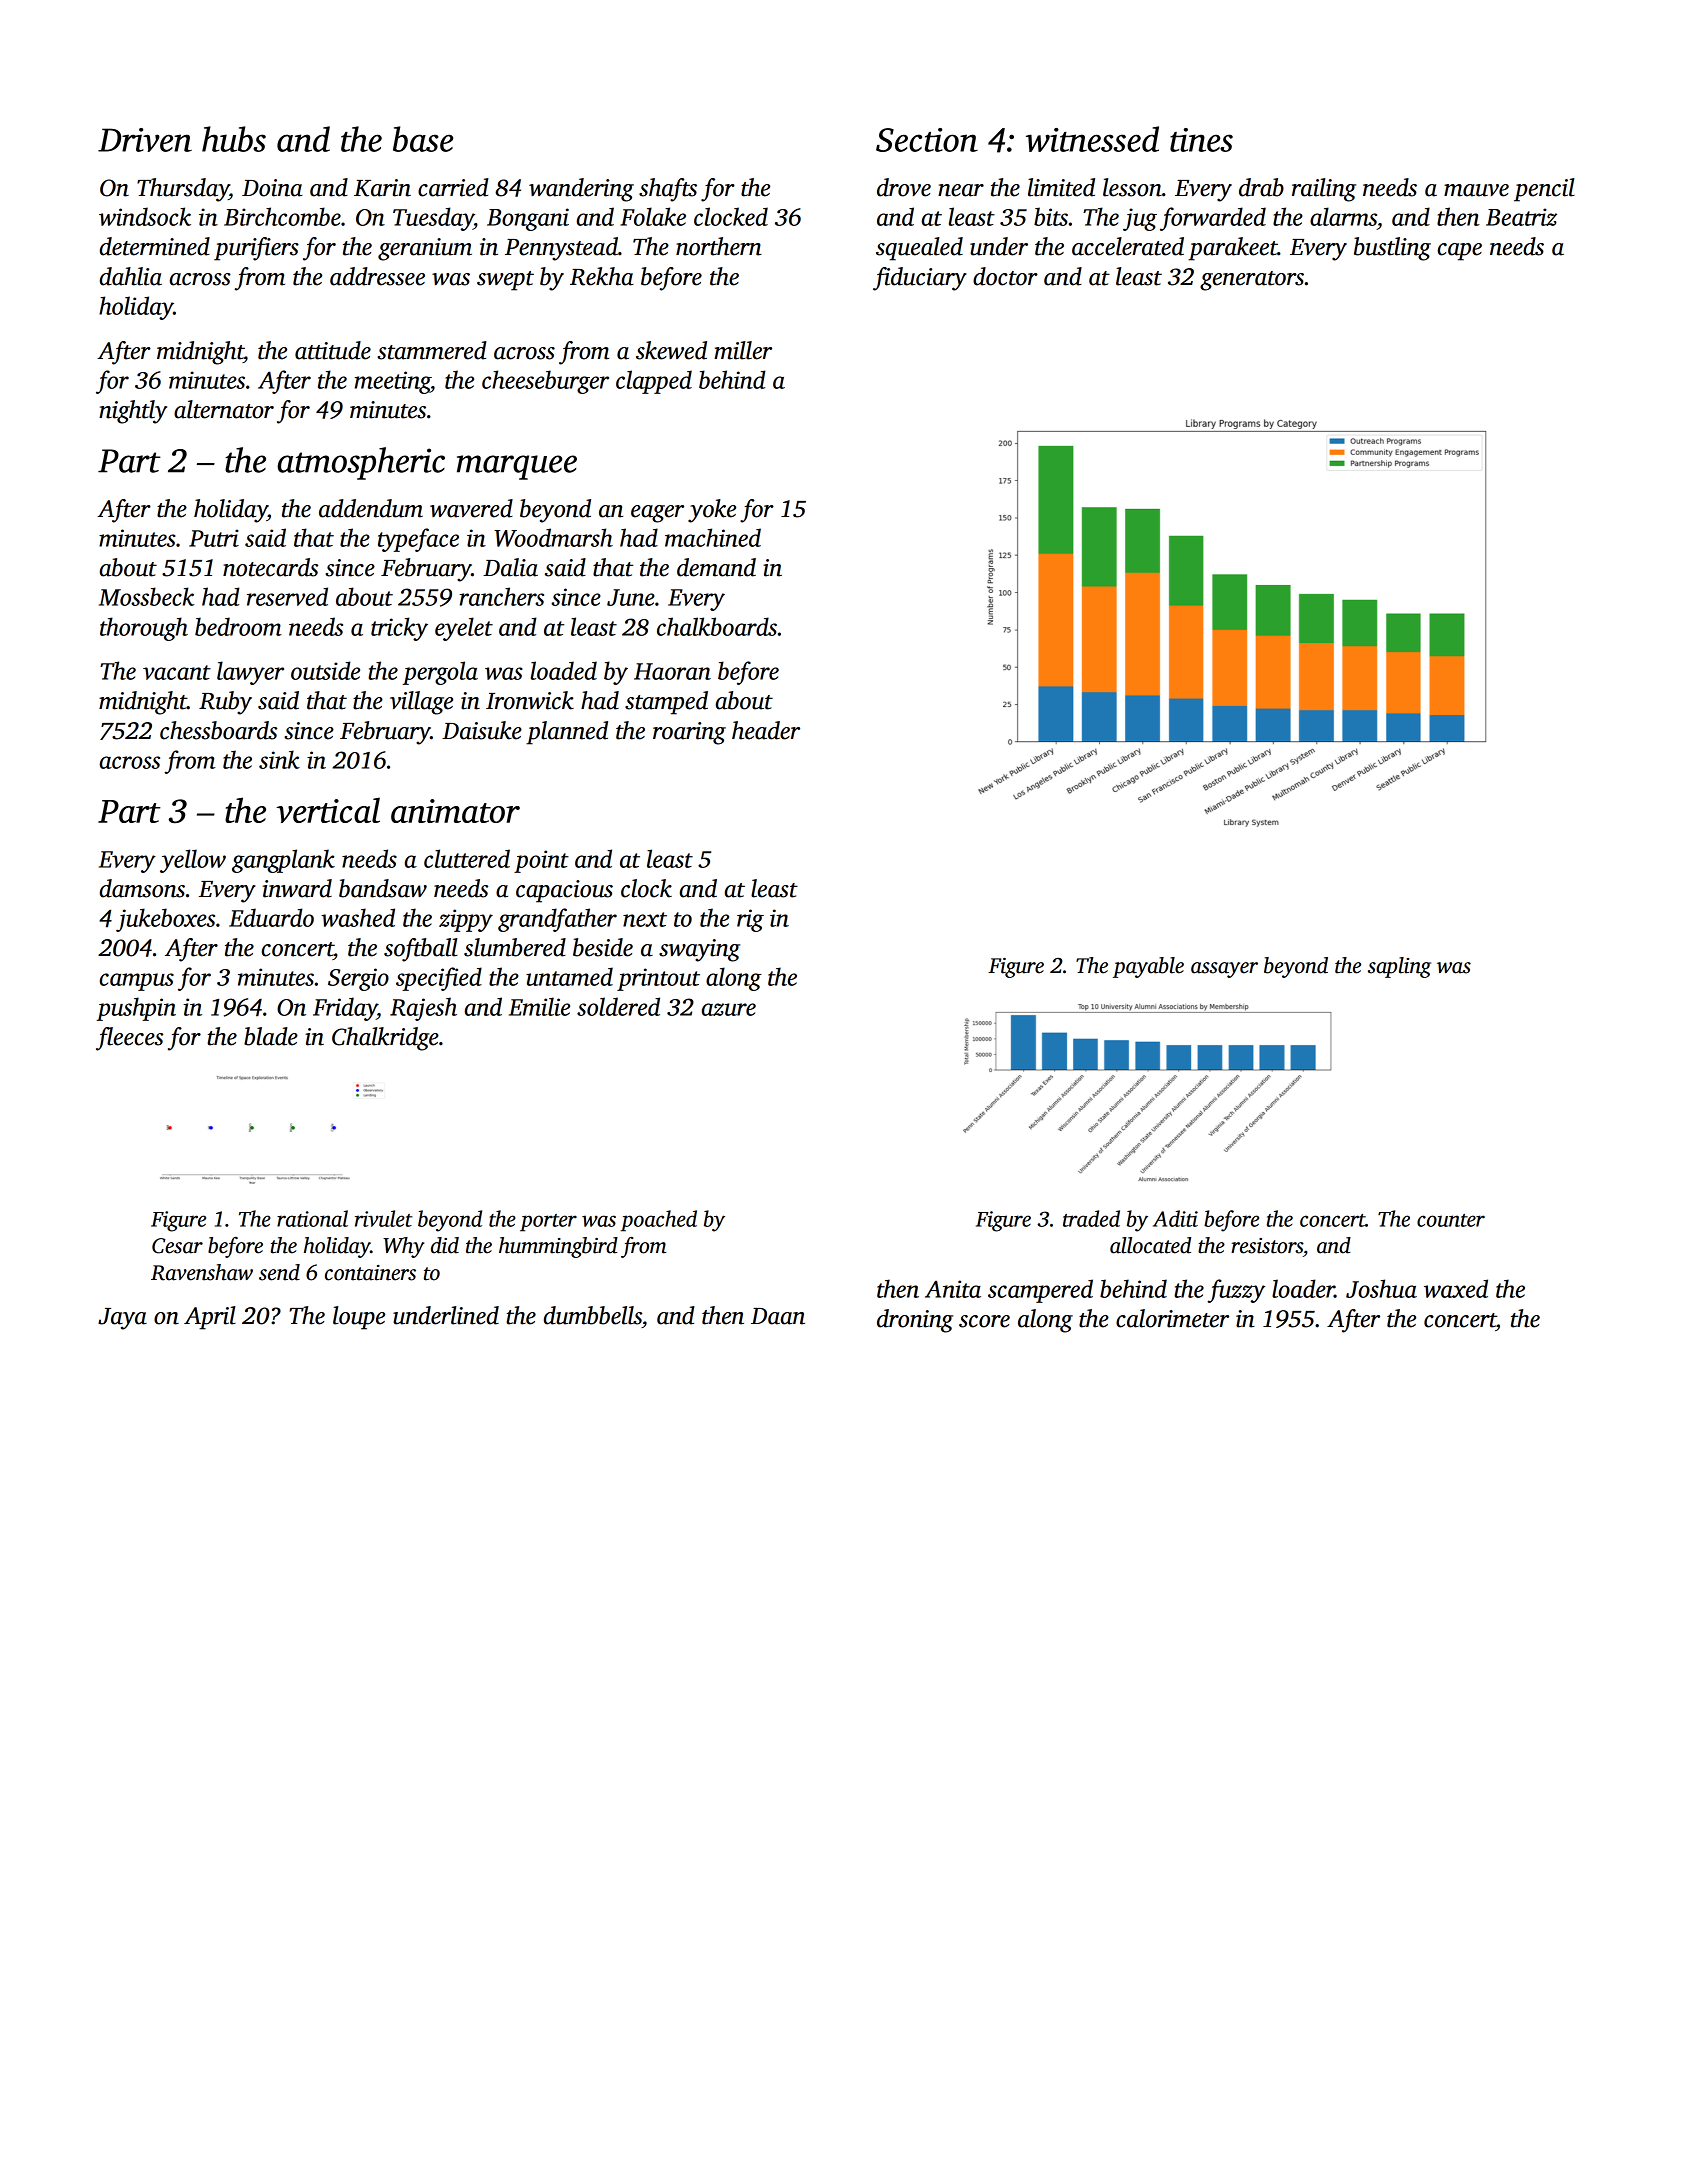  I want to click on tines, so click(1201, 140).
